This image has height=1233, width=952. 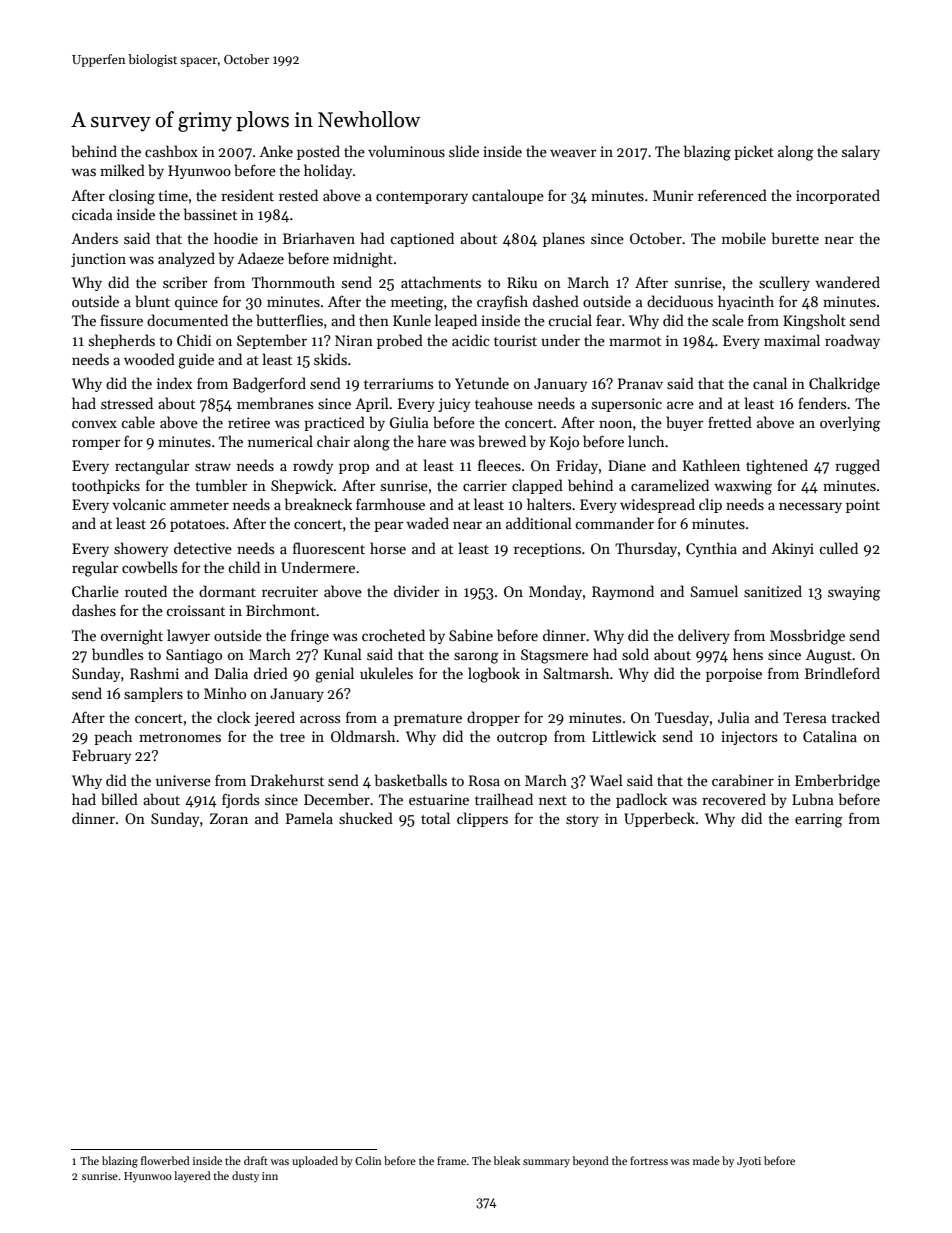 What do you see at coordinates (855, 717) in the image?
I see `tracked` at bounding box center [855, 717].
